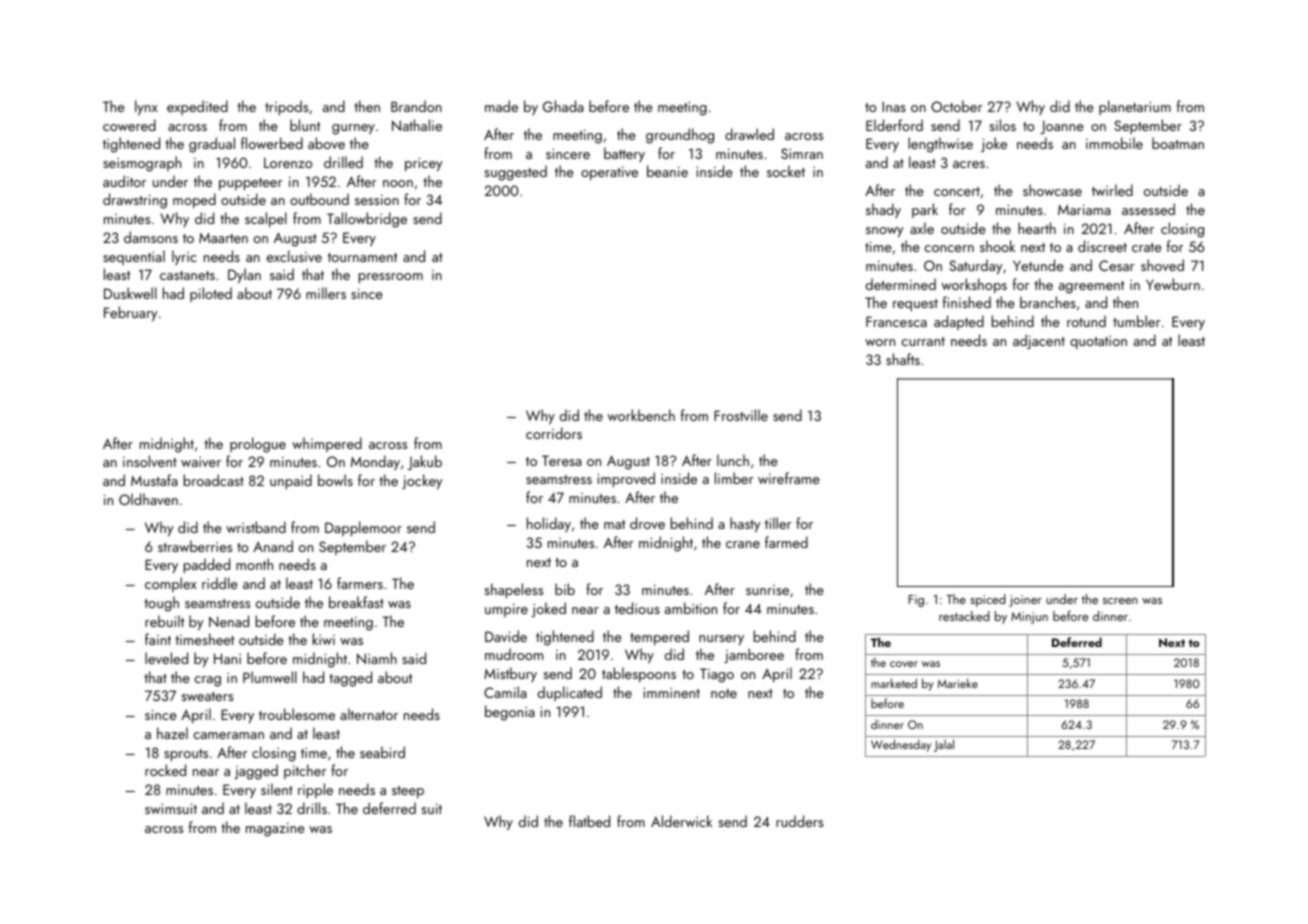 The height and width of the document is (924, 1308). I want to click on immobile, so click(1114, 143).
